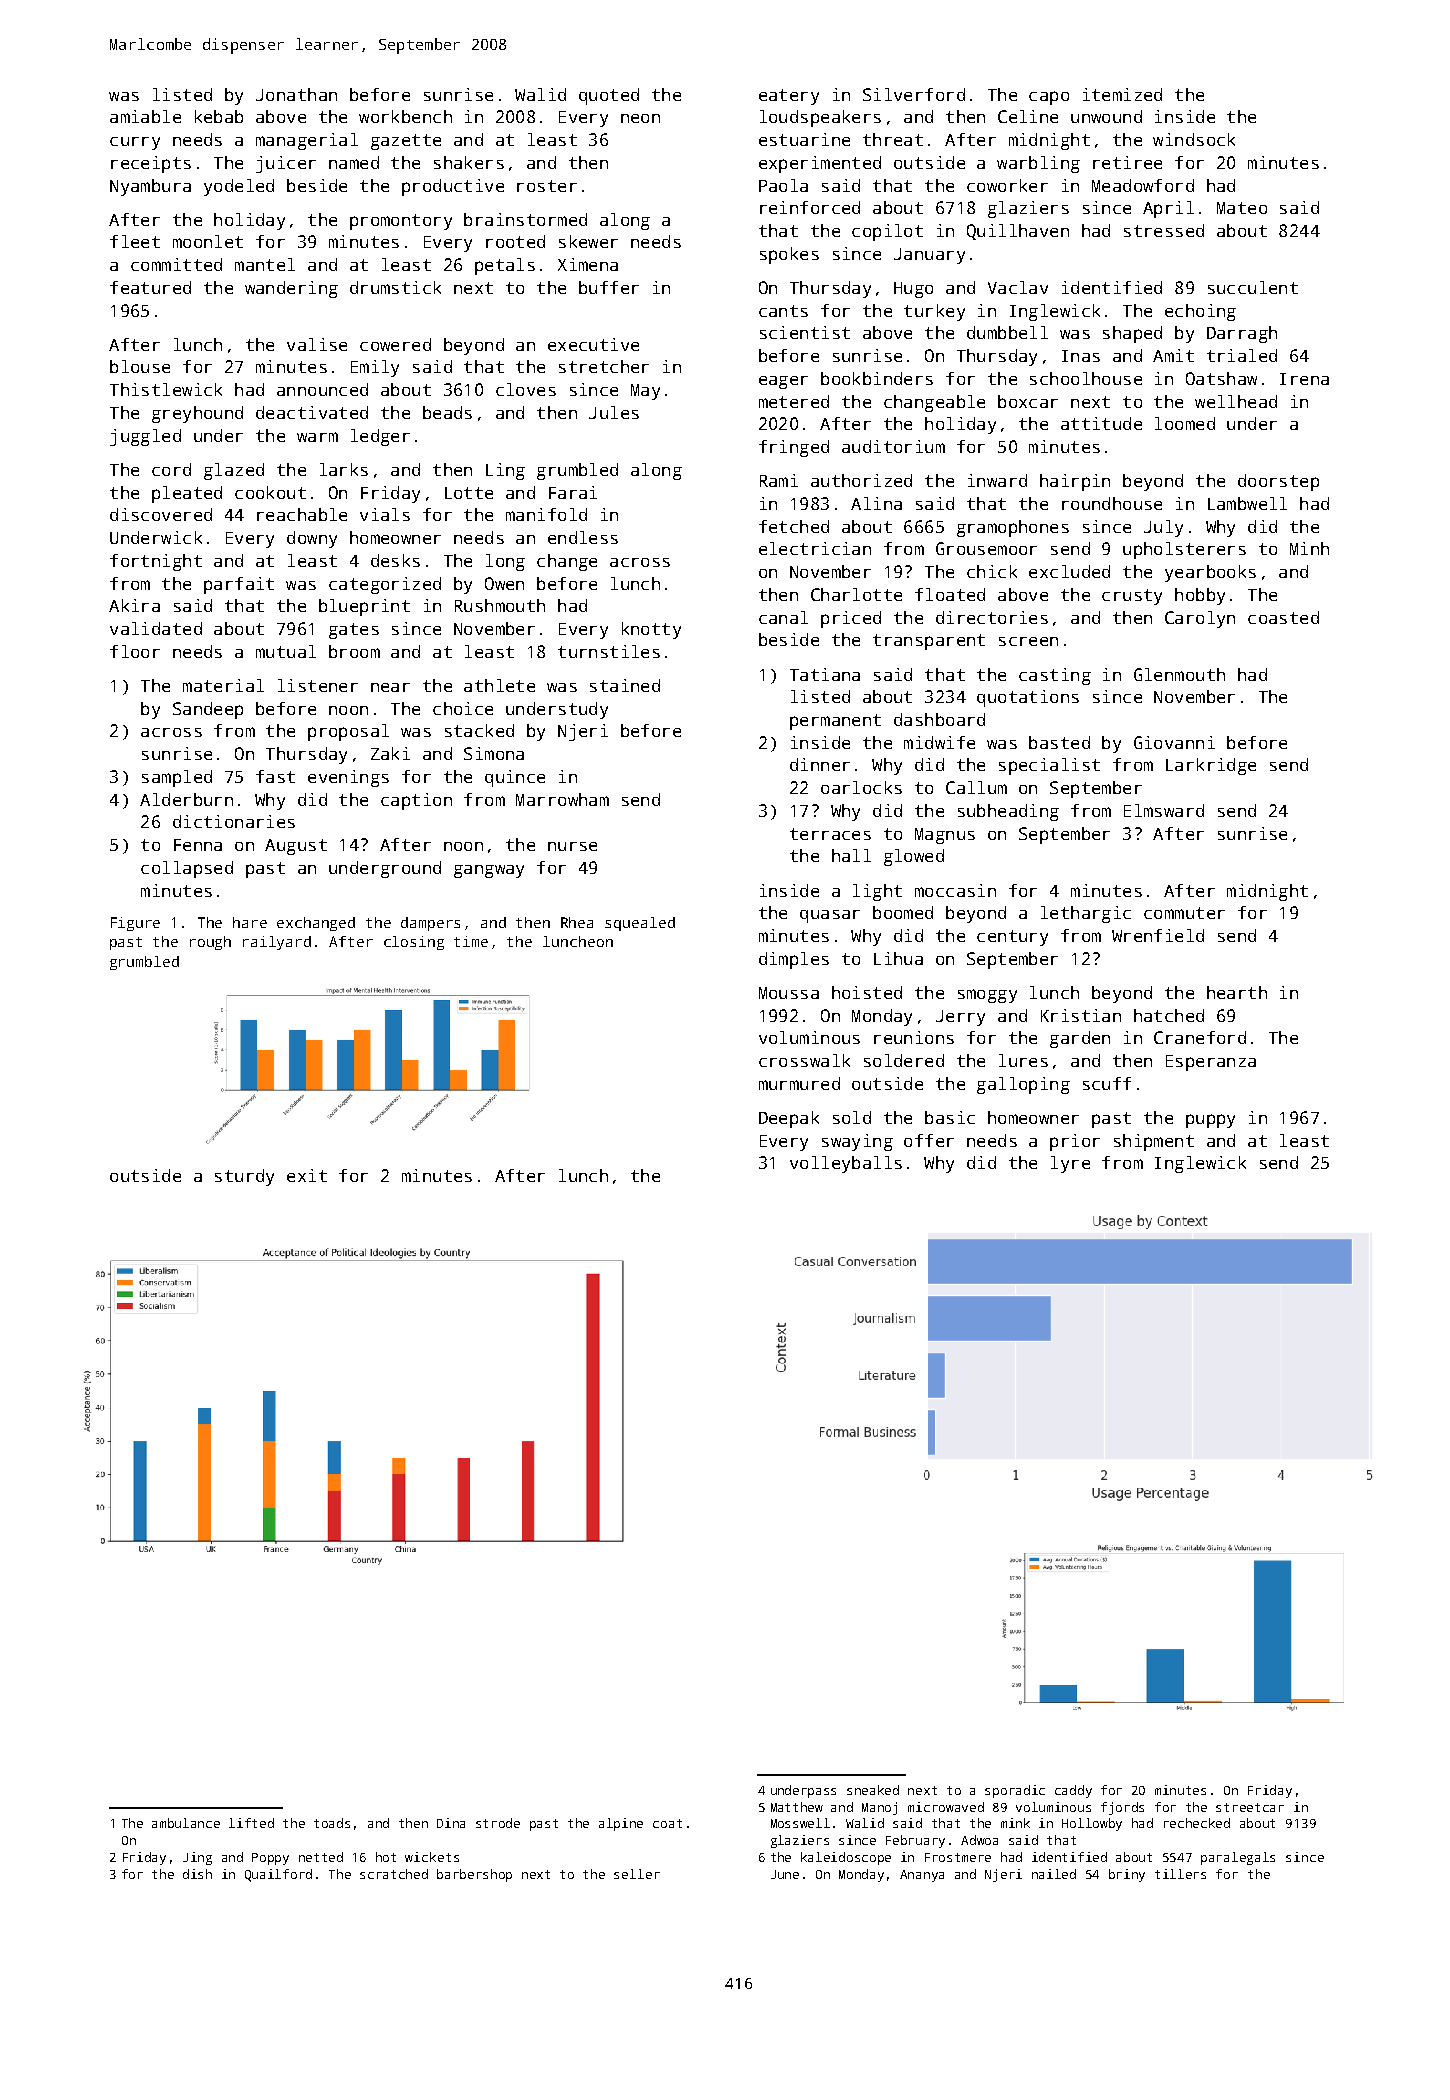  Describe the element at coordinates (244, 1177) in the image. I see `sturdy` at that location.
